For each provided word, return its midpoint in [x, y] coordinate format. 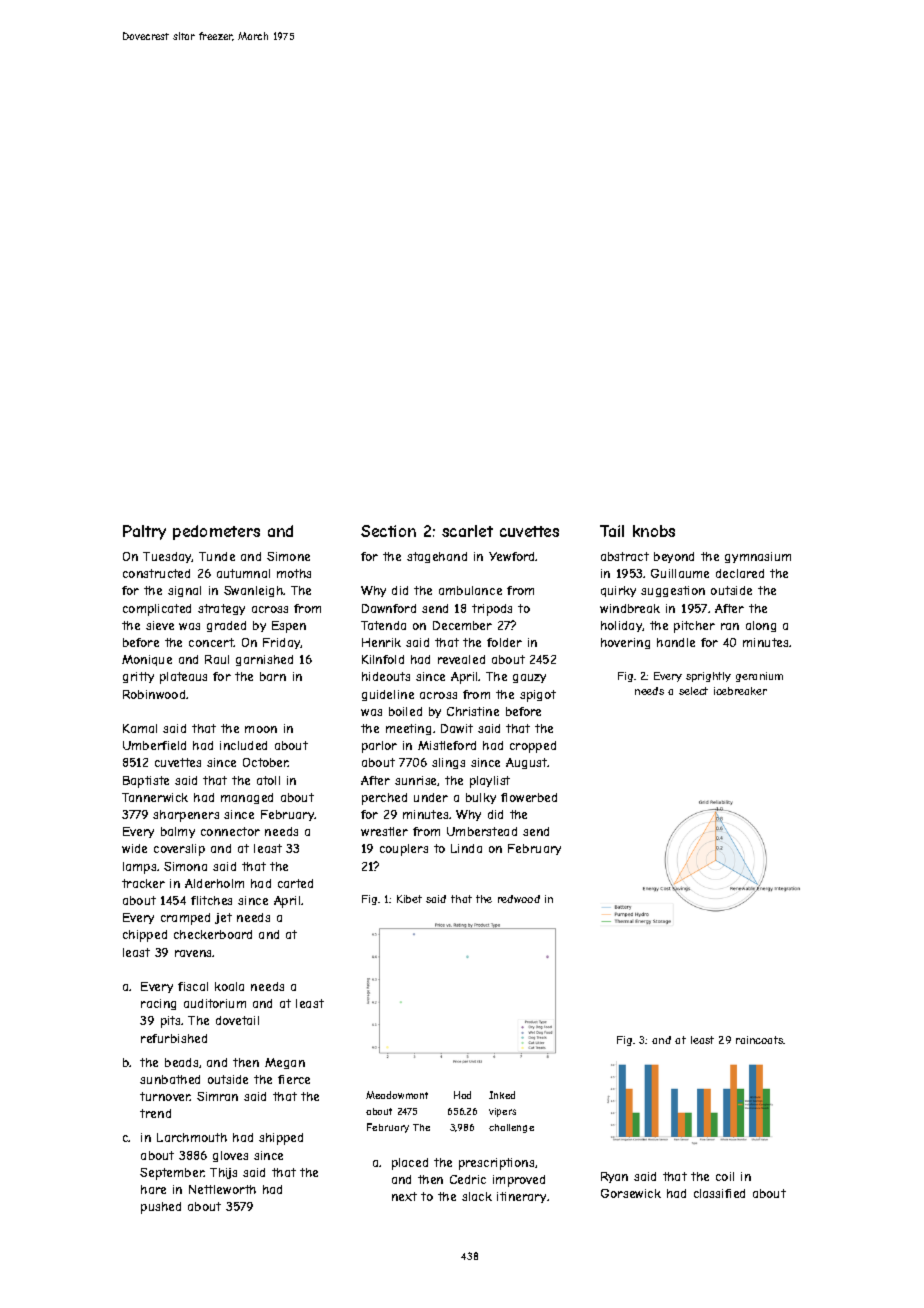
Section [388, 531]
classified [719, 1193]
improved [519, 1181]
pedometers [216, 532]
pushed [161, 1208]
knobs [654, 531]
